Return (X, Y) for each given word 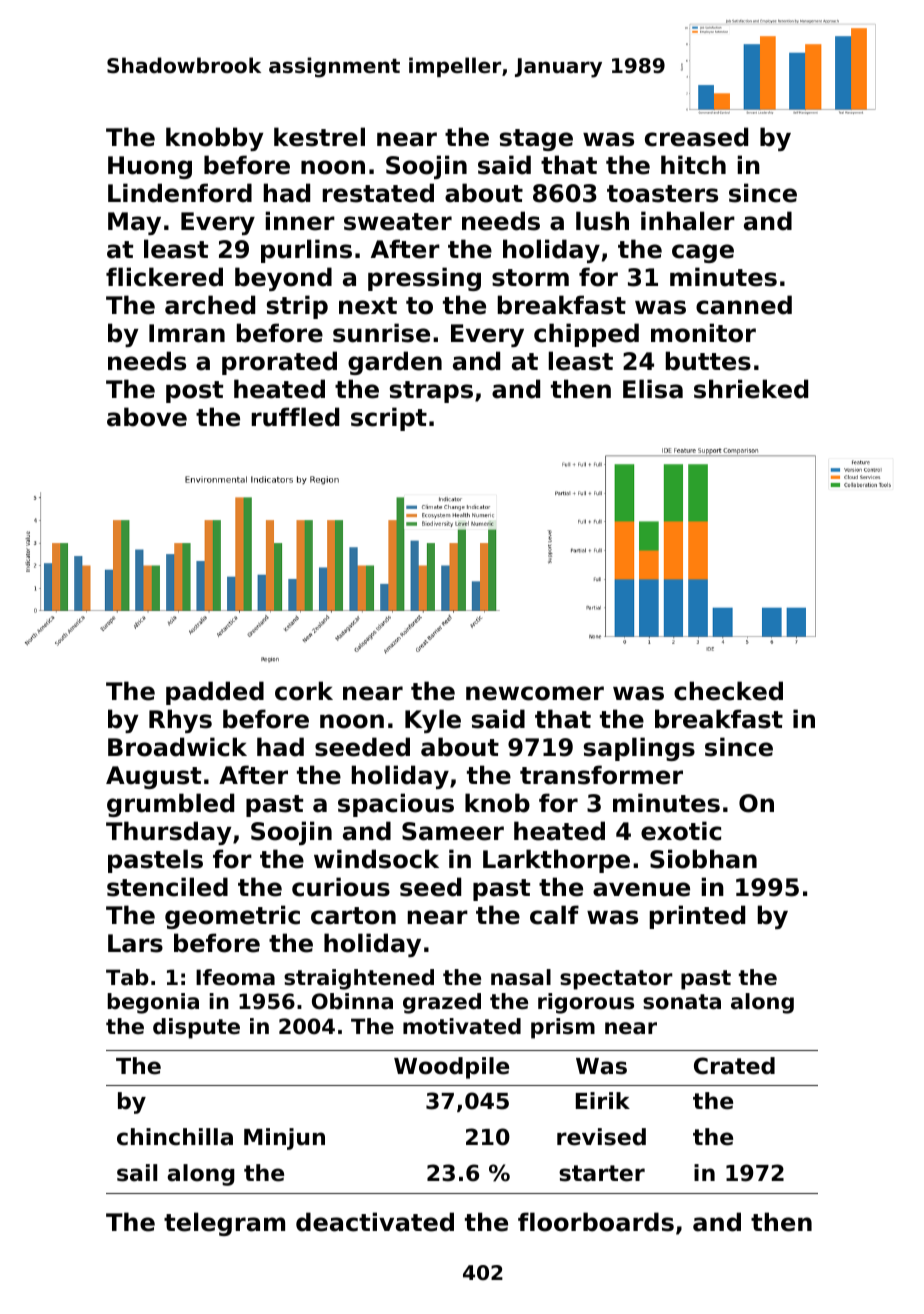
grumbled (170, 805)
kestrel (319, 137)
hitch (693, 165)
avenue (641, 889)
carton (353, 916)
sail (137, 1173)
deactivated (375, 1222)
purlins (306, 251)
